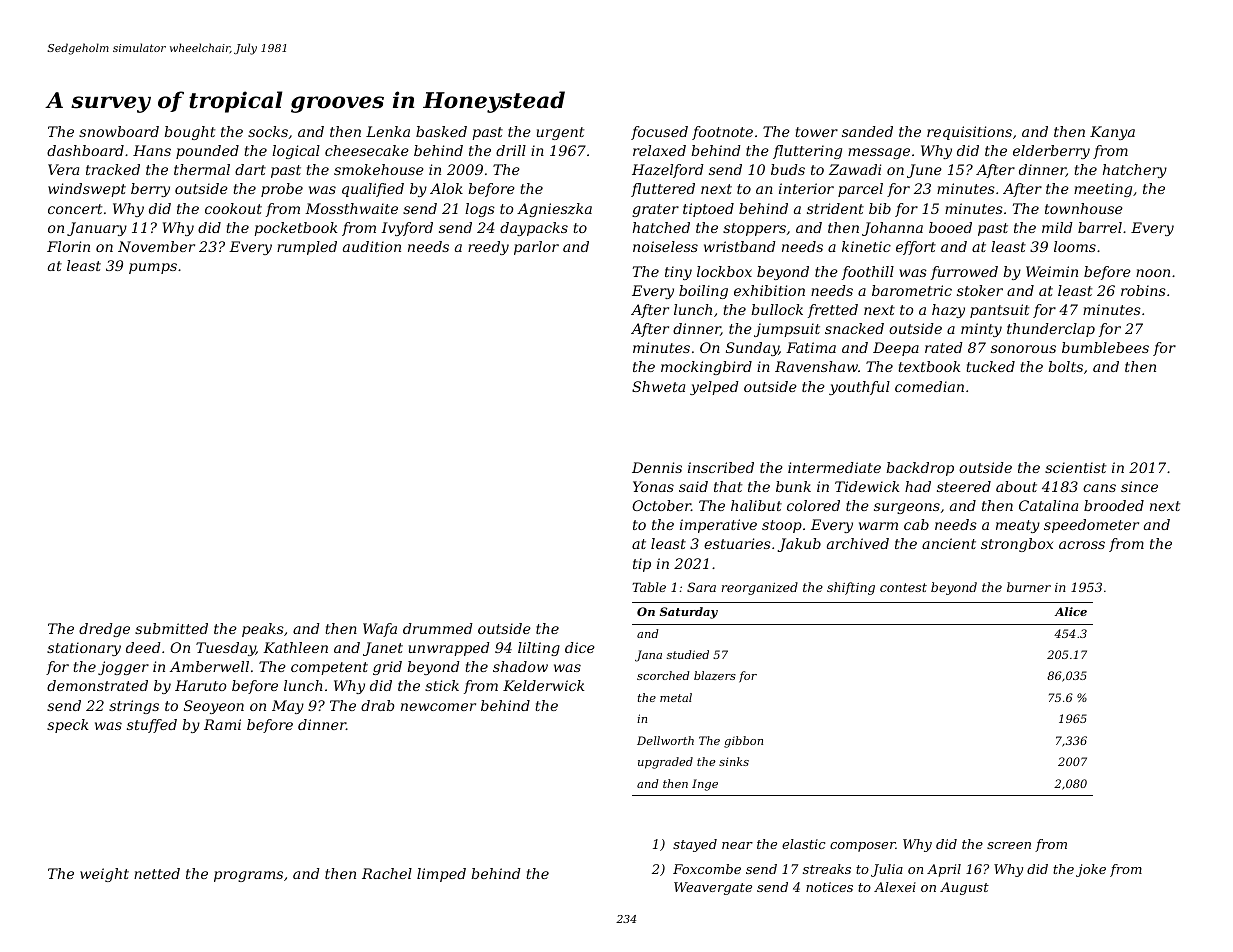  Describe the element at coordinates (295, 647) in the screenshot. I see `Kathleen` at that location.
